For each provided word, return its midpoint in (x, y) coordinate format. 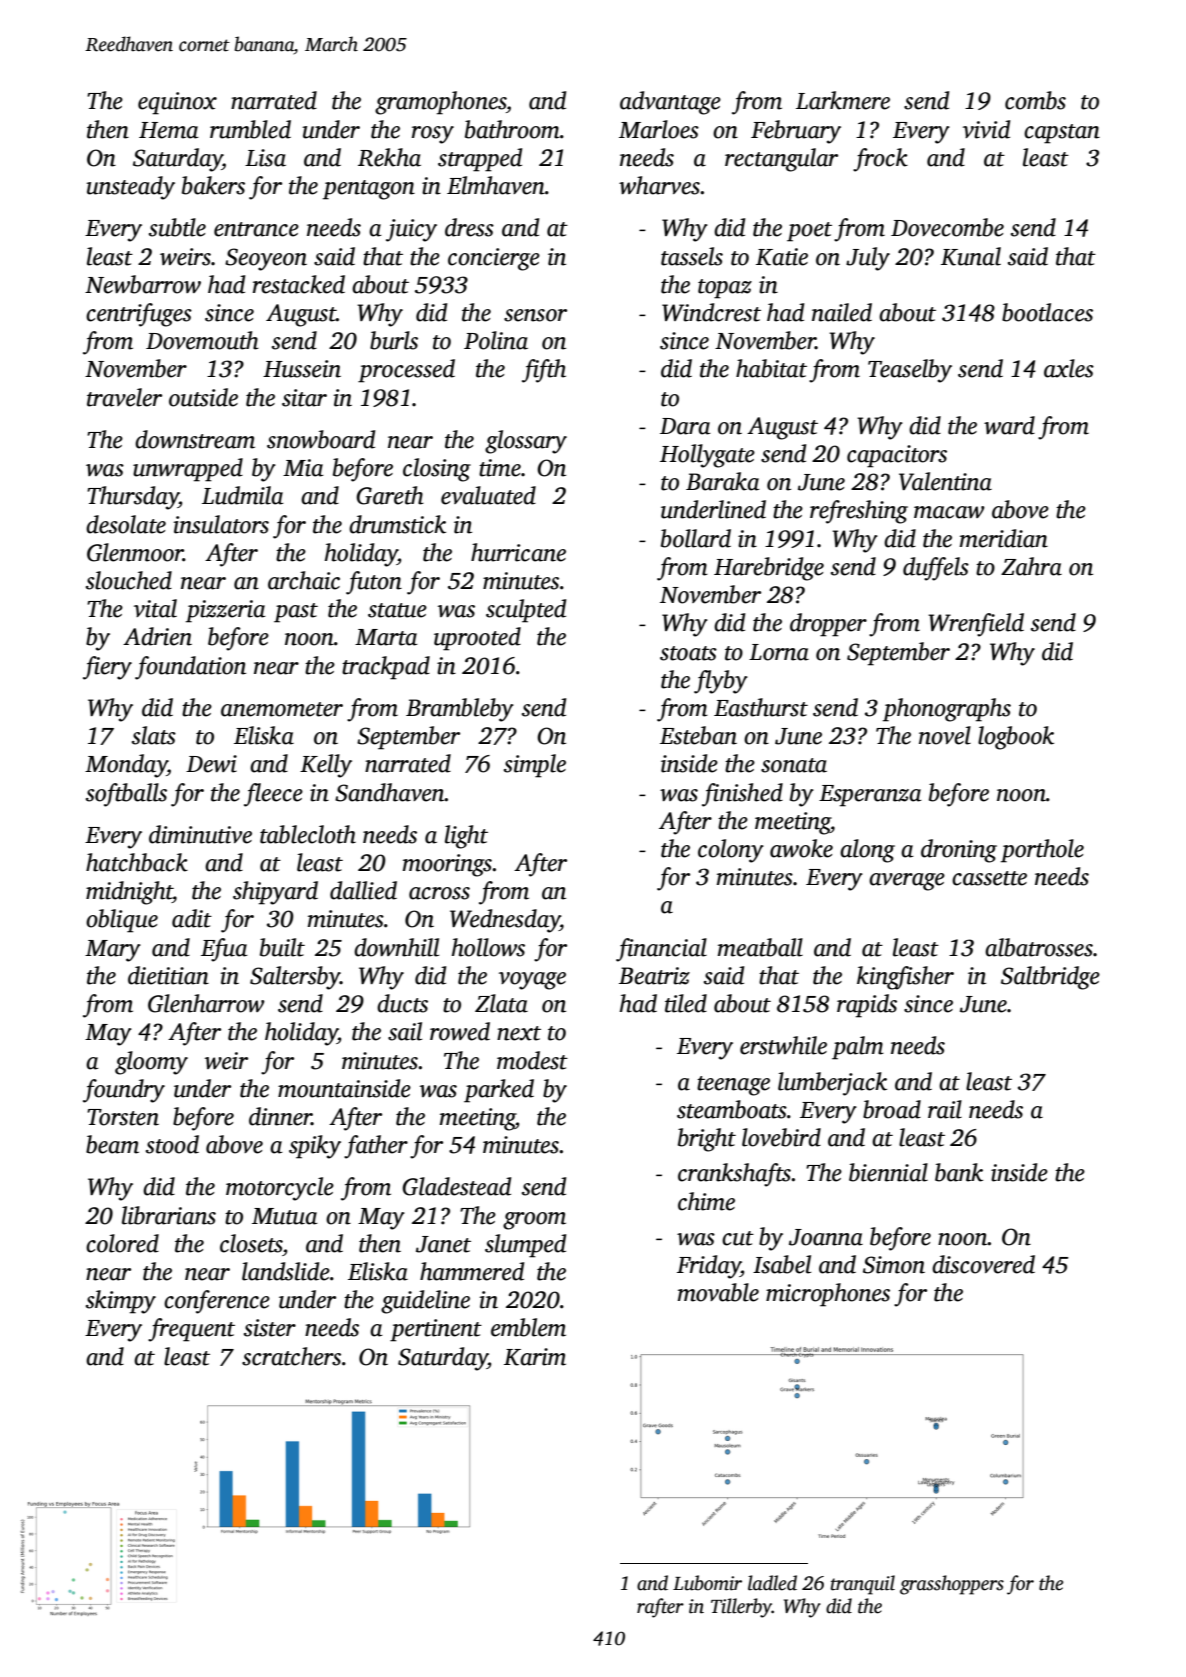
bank (959, 1172)
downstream (195, 439)
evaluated (488, 495)
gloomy (151, 1063)
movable (718, 1292)
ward (1009, 425)
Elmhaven (496, 185)
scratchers (291, 1356)
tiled (686, 1003)
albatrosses (1039, 947)
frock (880, 160)
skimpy (121, 1302)
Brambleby (460, 710)
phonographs (947, 710)
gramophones (440, 103)
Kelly (326, 766)
